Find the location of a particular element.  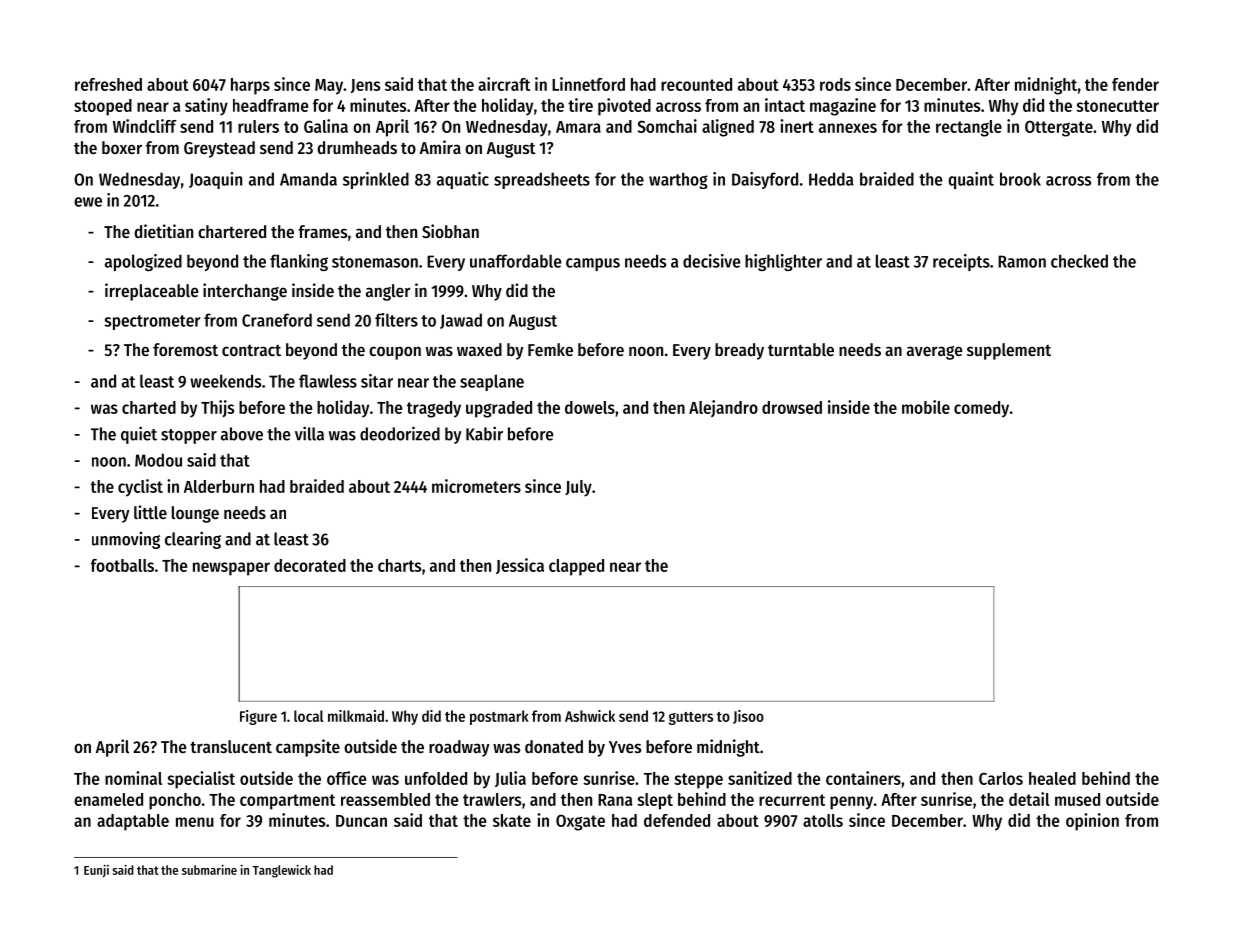

rectangle is located at coordinates (969, 128).
